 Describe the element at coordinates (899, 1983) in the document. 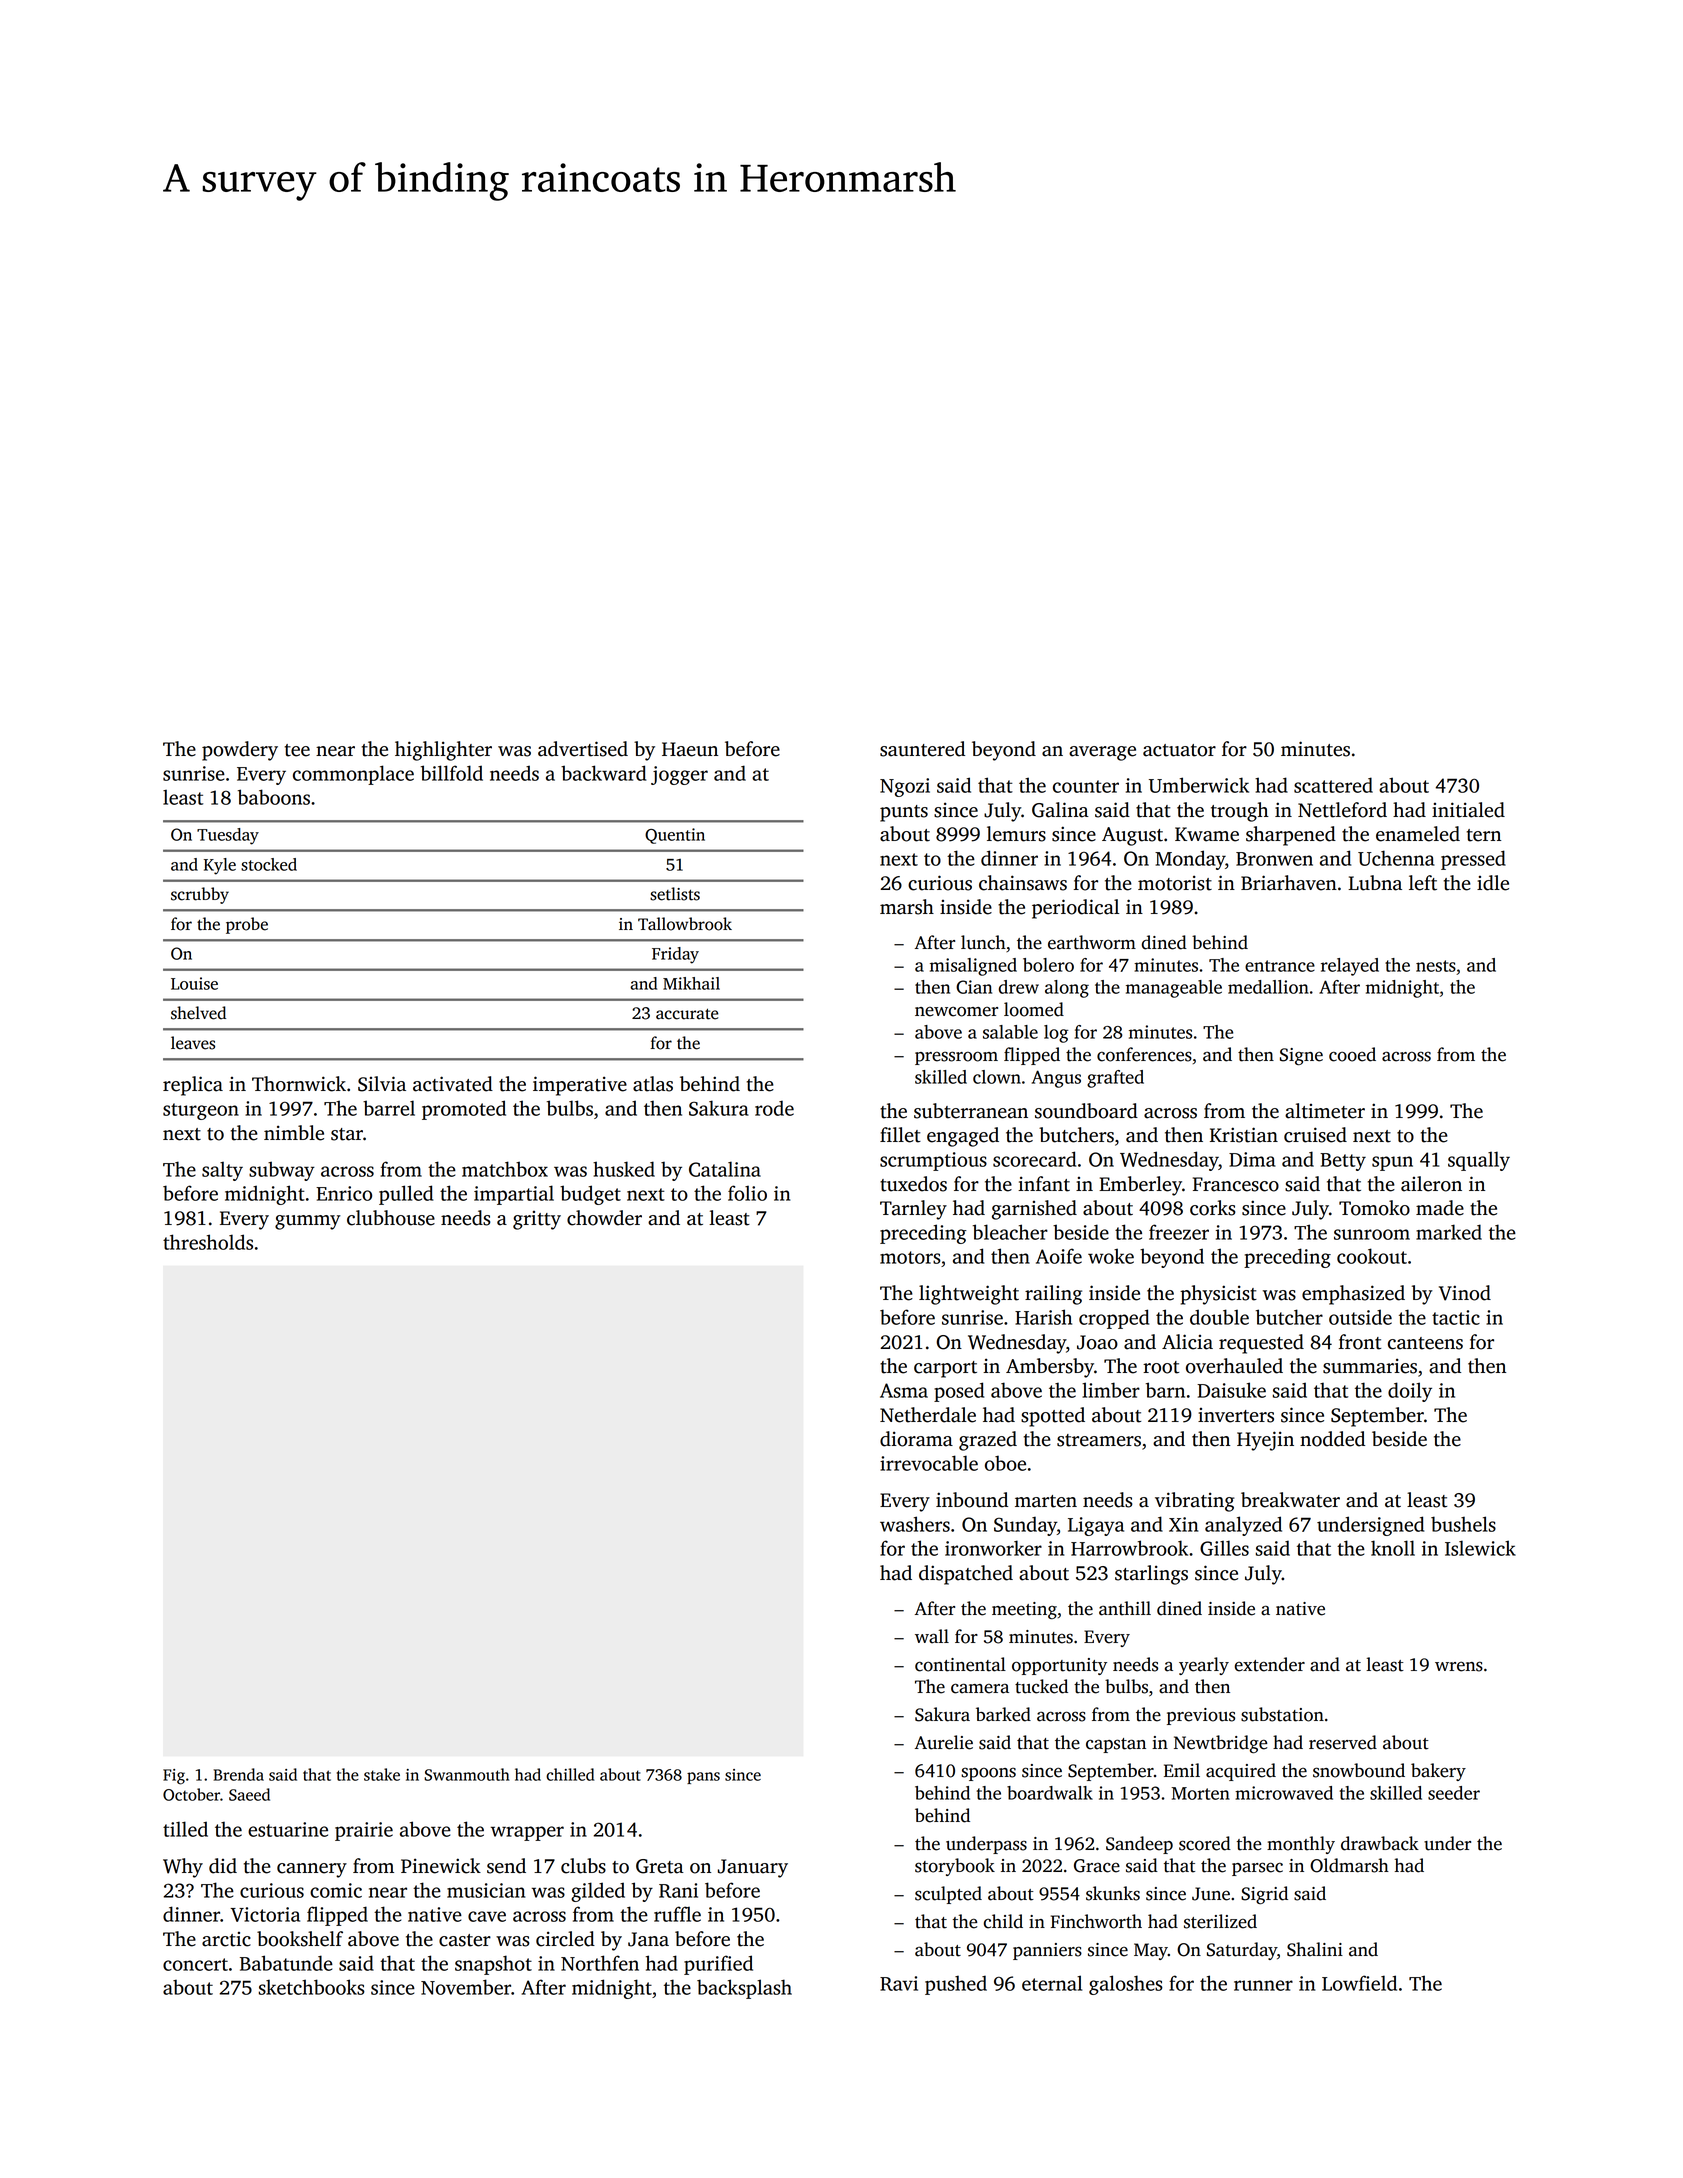

I see `Ravi` at that location.
